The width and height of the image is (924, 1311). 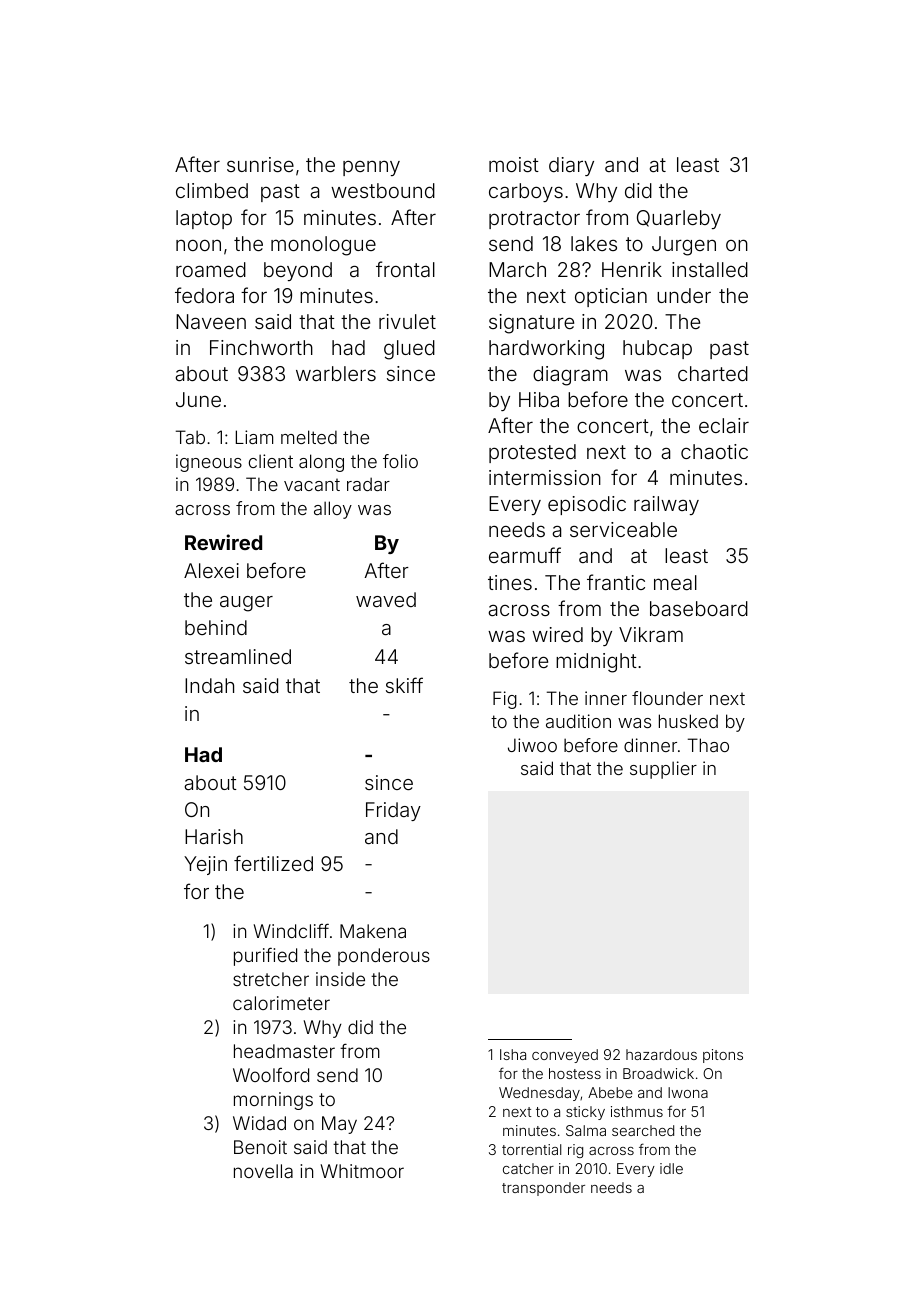 I want to click on Jiwoo, so click(x=532, y=745).
